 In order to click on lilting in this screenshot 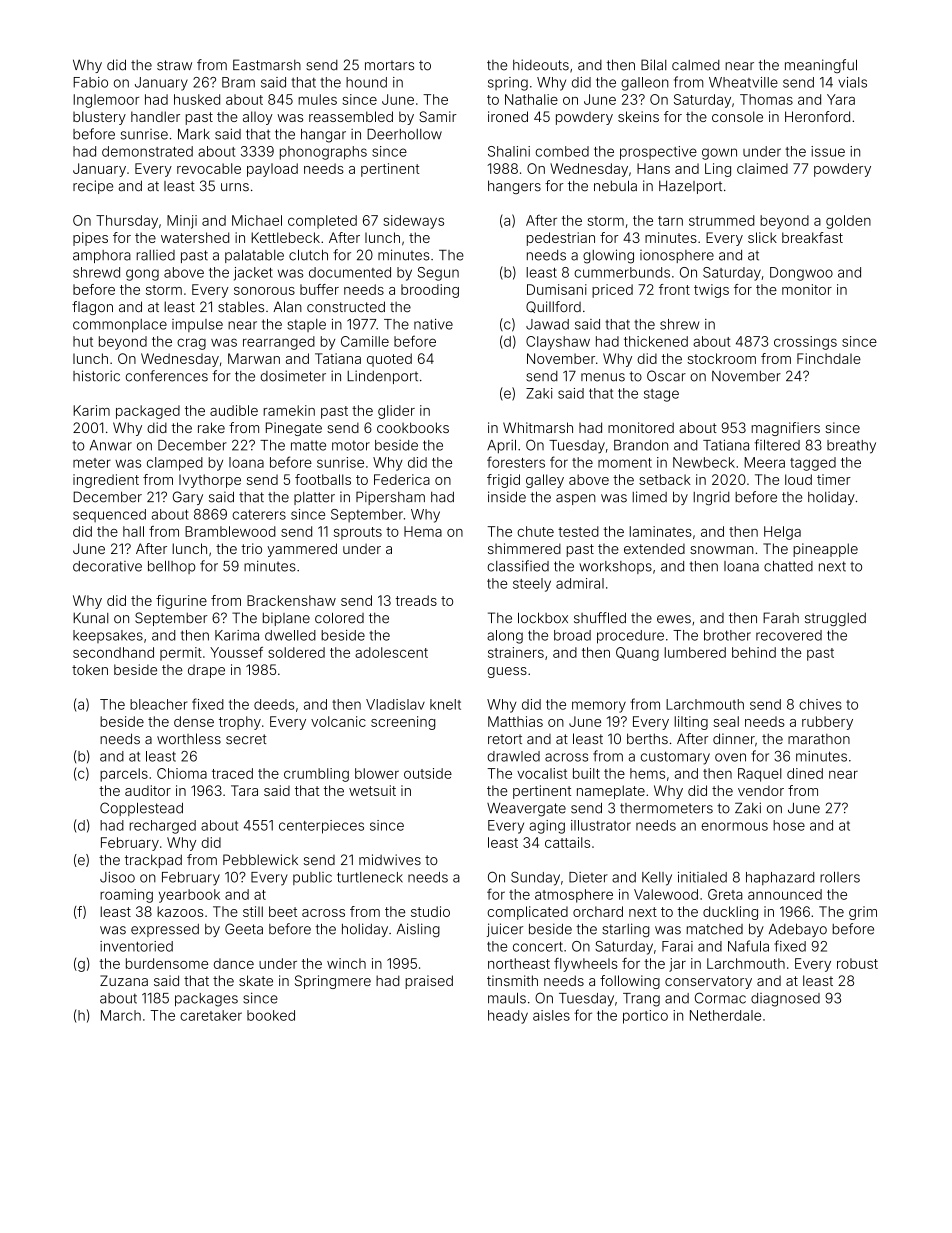, I will do `click(691, 723)`.
